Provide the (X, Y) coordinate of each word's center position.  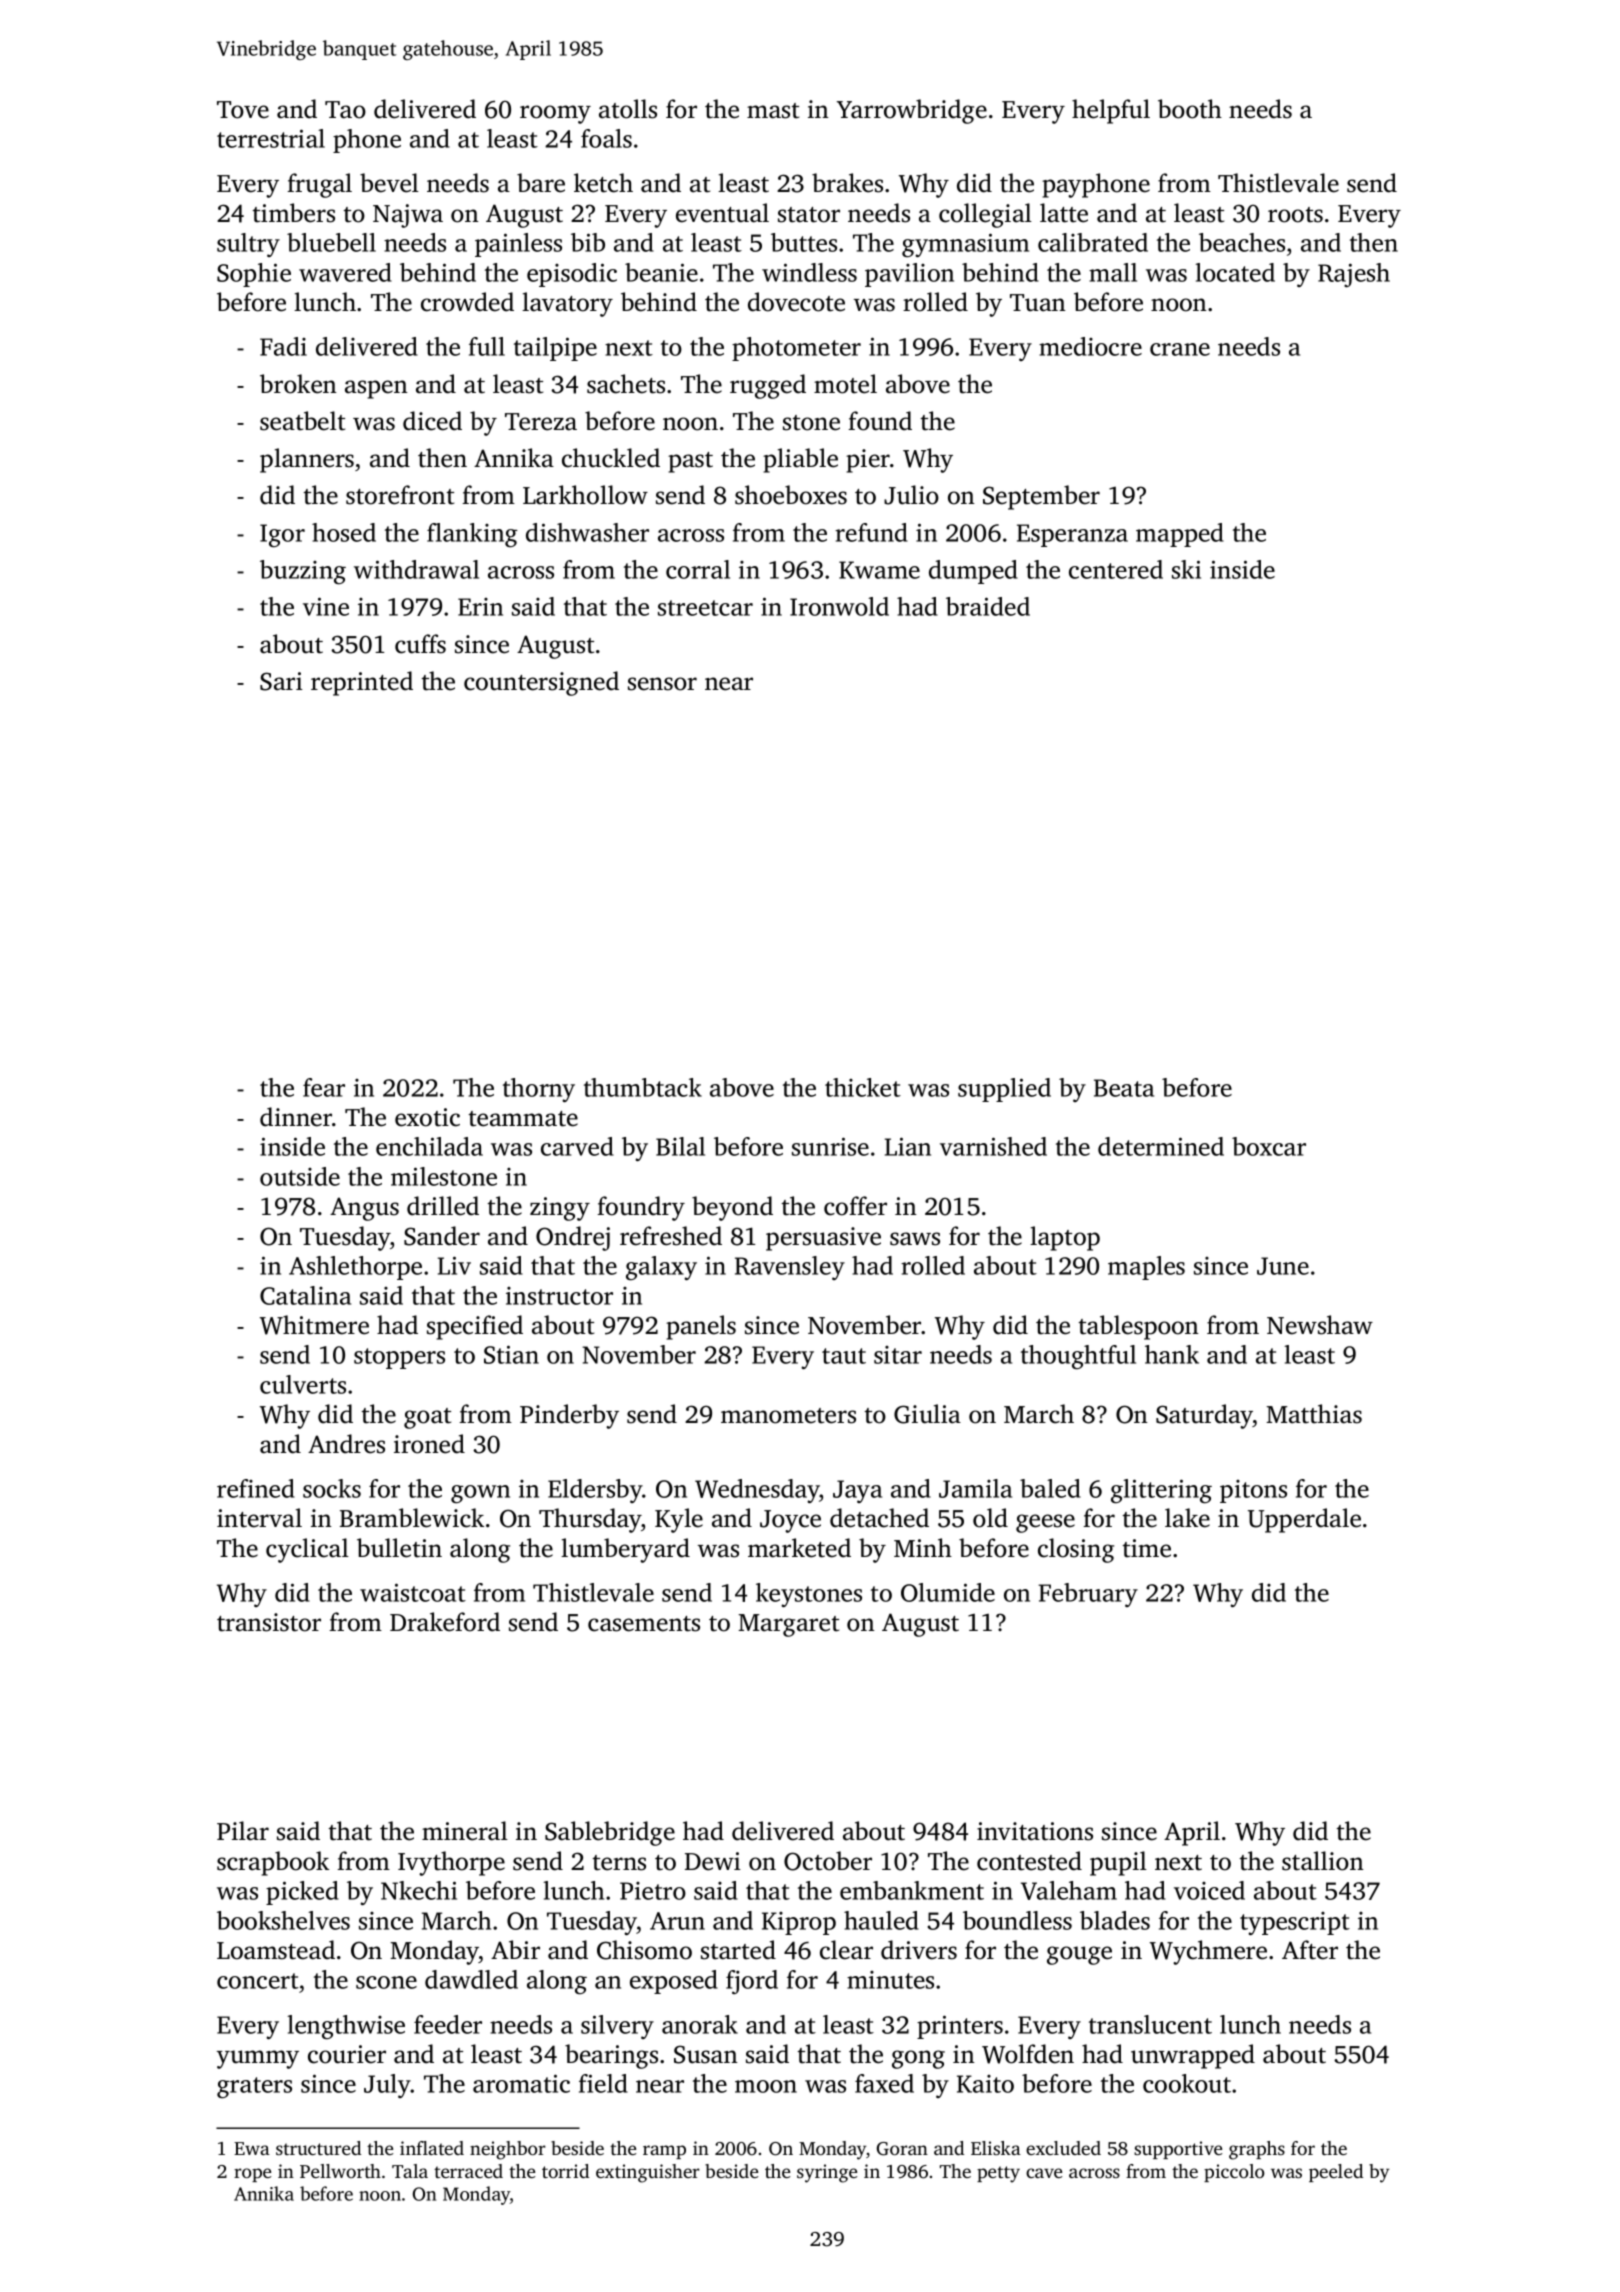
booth (1190, 109)
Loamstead (276, 1950)
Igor (282, 536)
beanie (661, 272)
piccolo (1234, 2173)
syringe (827, 2173)
